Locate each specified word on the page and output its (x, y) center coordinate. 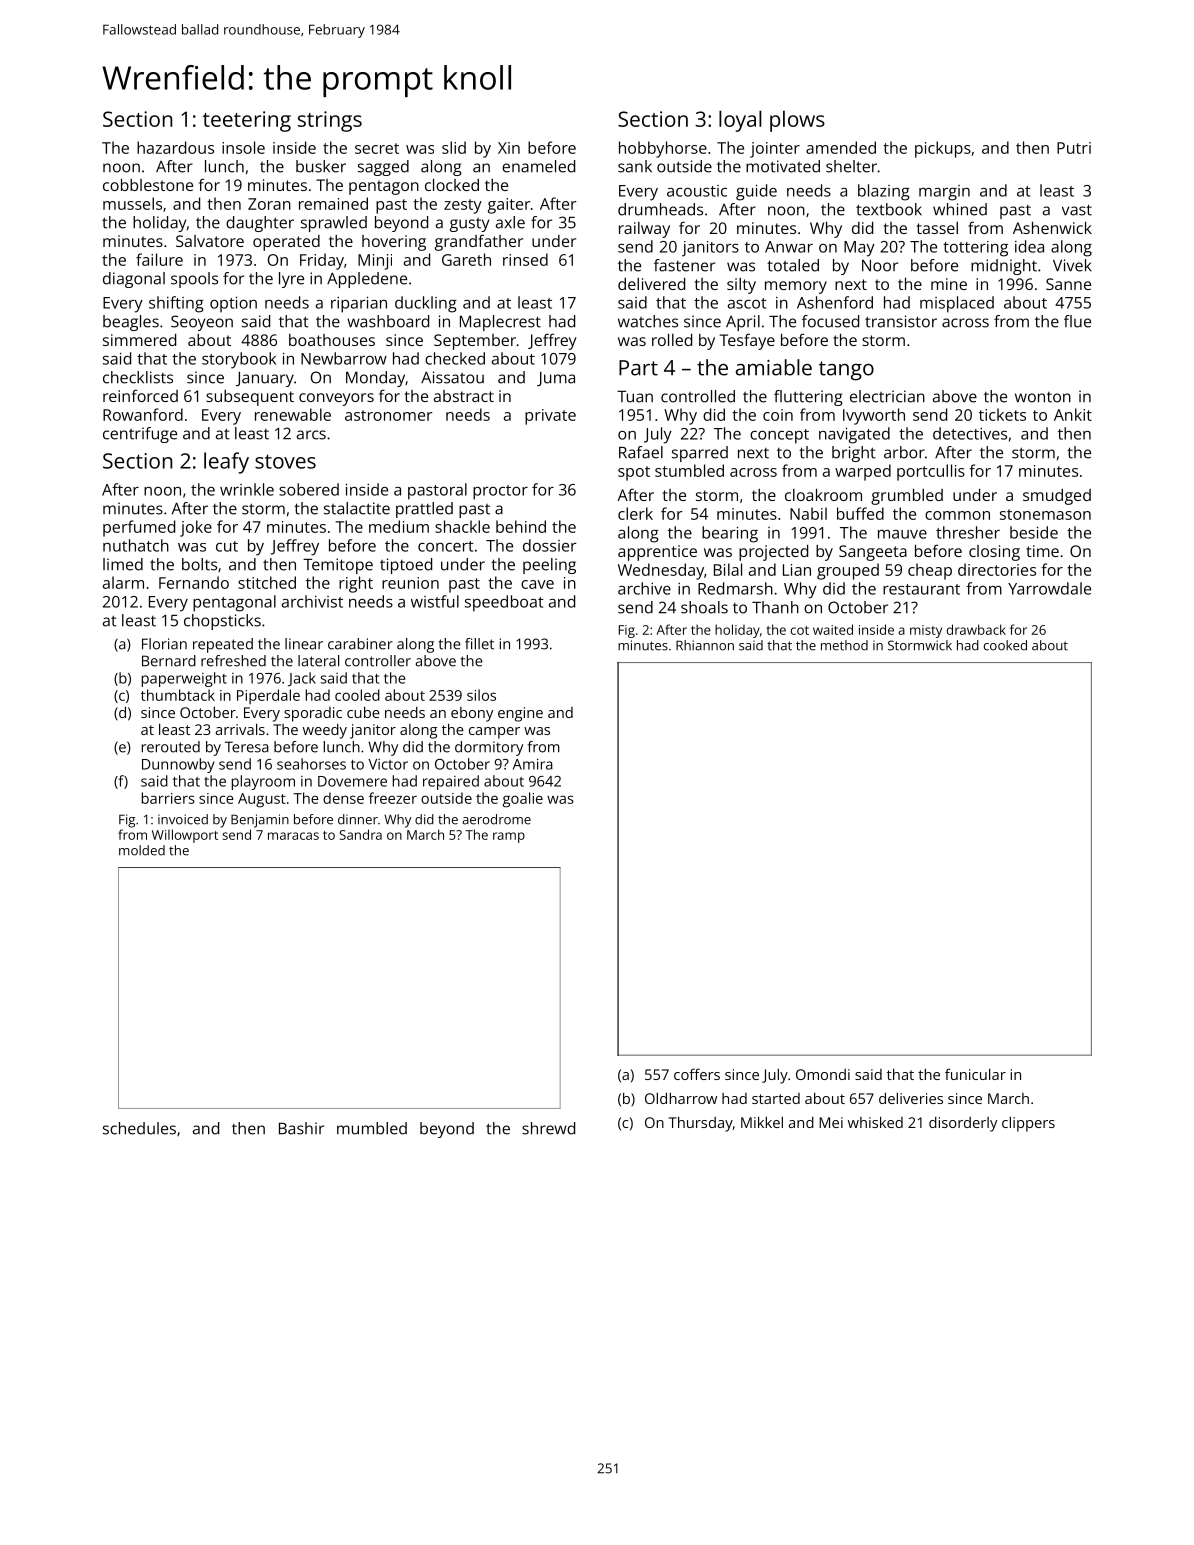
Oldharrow (681, 1098)
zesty (463, 206)
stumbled (689, 470)
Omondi (823, 1074)
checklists (138, 377)
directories (997, 569)
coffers (697, 1074)
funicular (975, 1074)
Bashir (301, 1128)
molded (142, 850)
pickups (943, 149)
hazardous (175, 147)
